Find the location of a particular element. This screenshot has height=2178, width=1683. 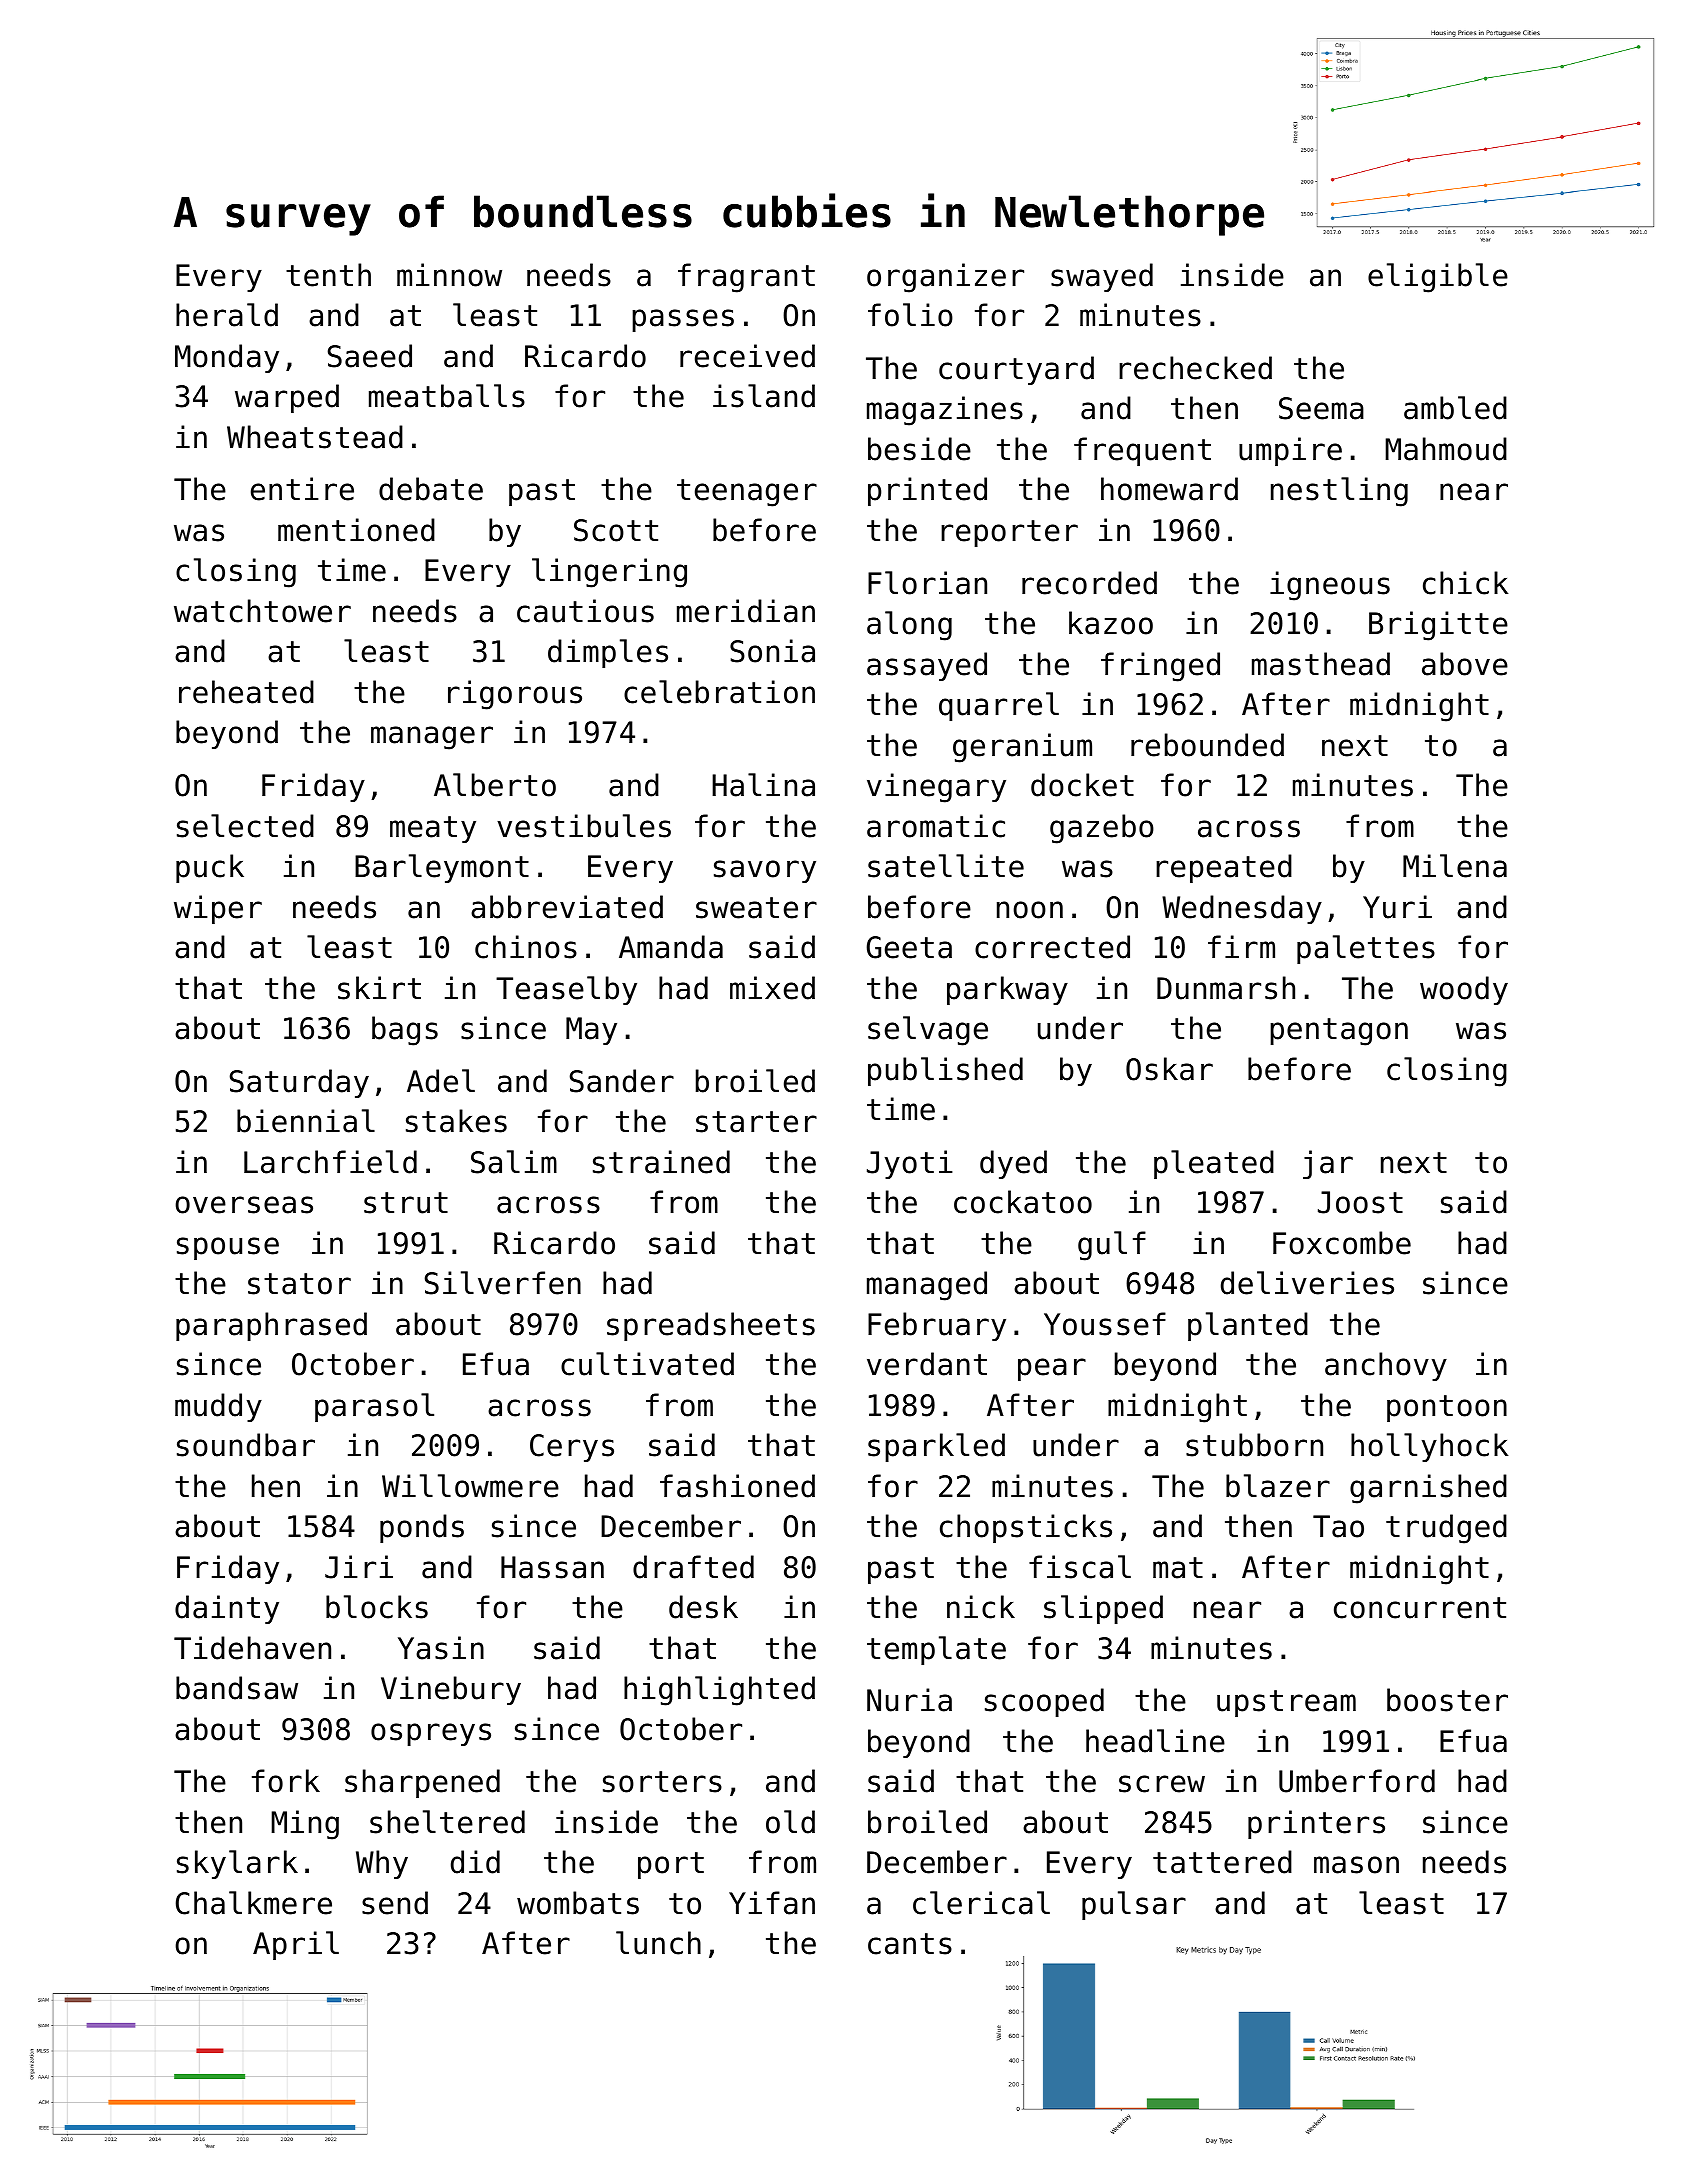

vinegary is located at coordinates (936, 788).
